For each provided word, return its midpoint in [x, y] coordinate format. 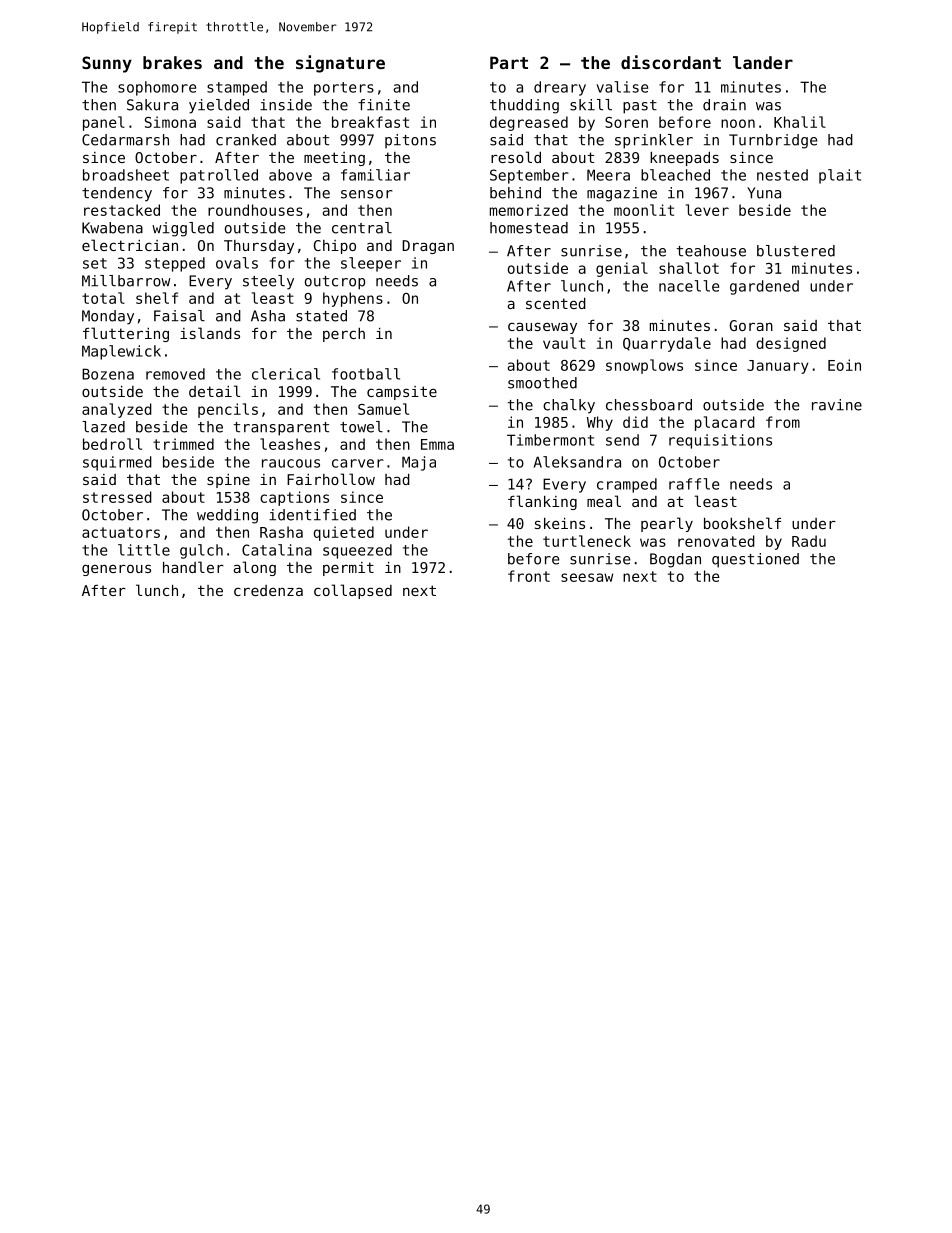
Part [509, 62]
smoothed [542, 383]
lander [763, 62]
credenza [268, 590]
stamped [237, 88]
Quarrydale [667, 344]
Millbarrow [126, 281]
